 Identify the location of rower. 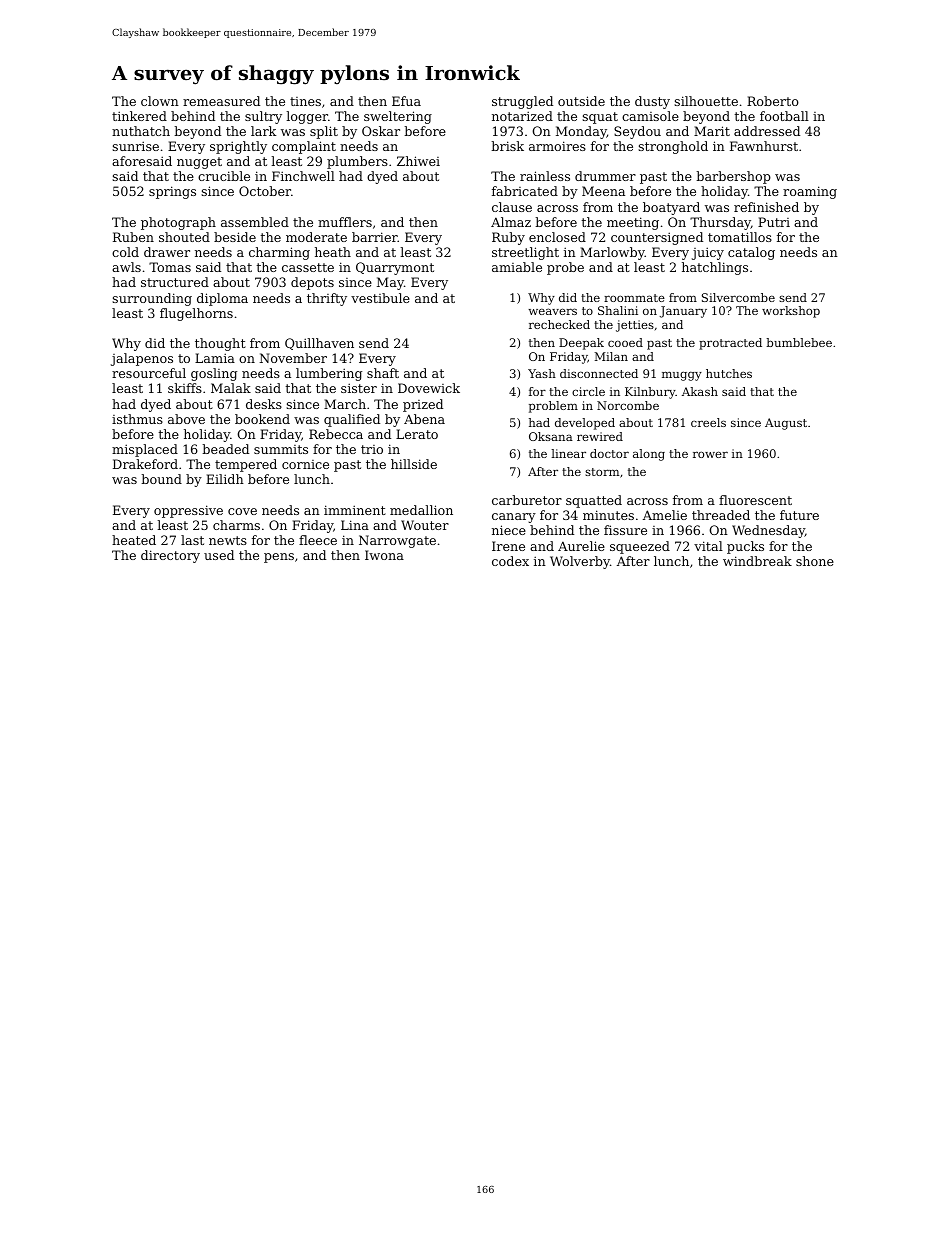
(710, 454).
